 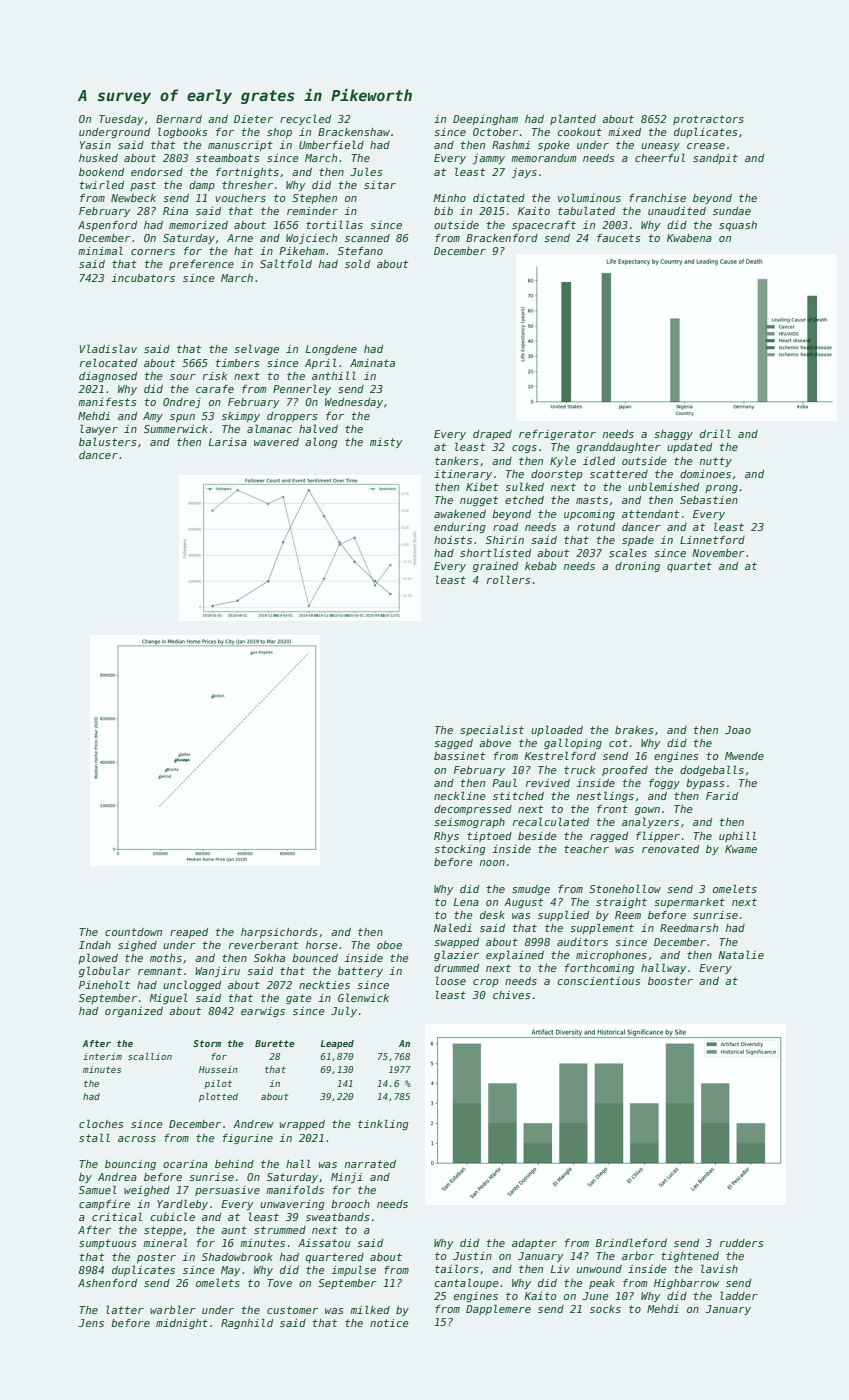 I want to click on notice, so click(x=389, y=1323).
